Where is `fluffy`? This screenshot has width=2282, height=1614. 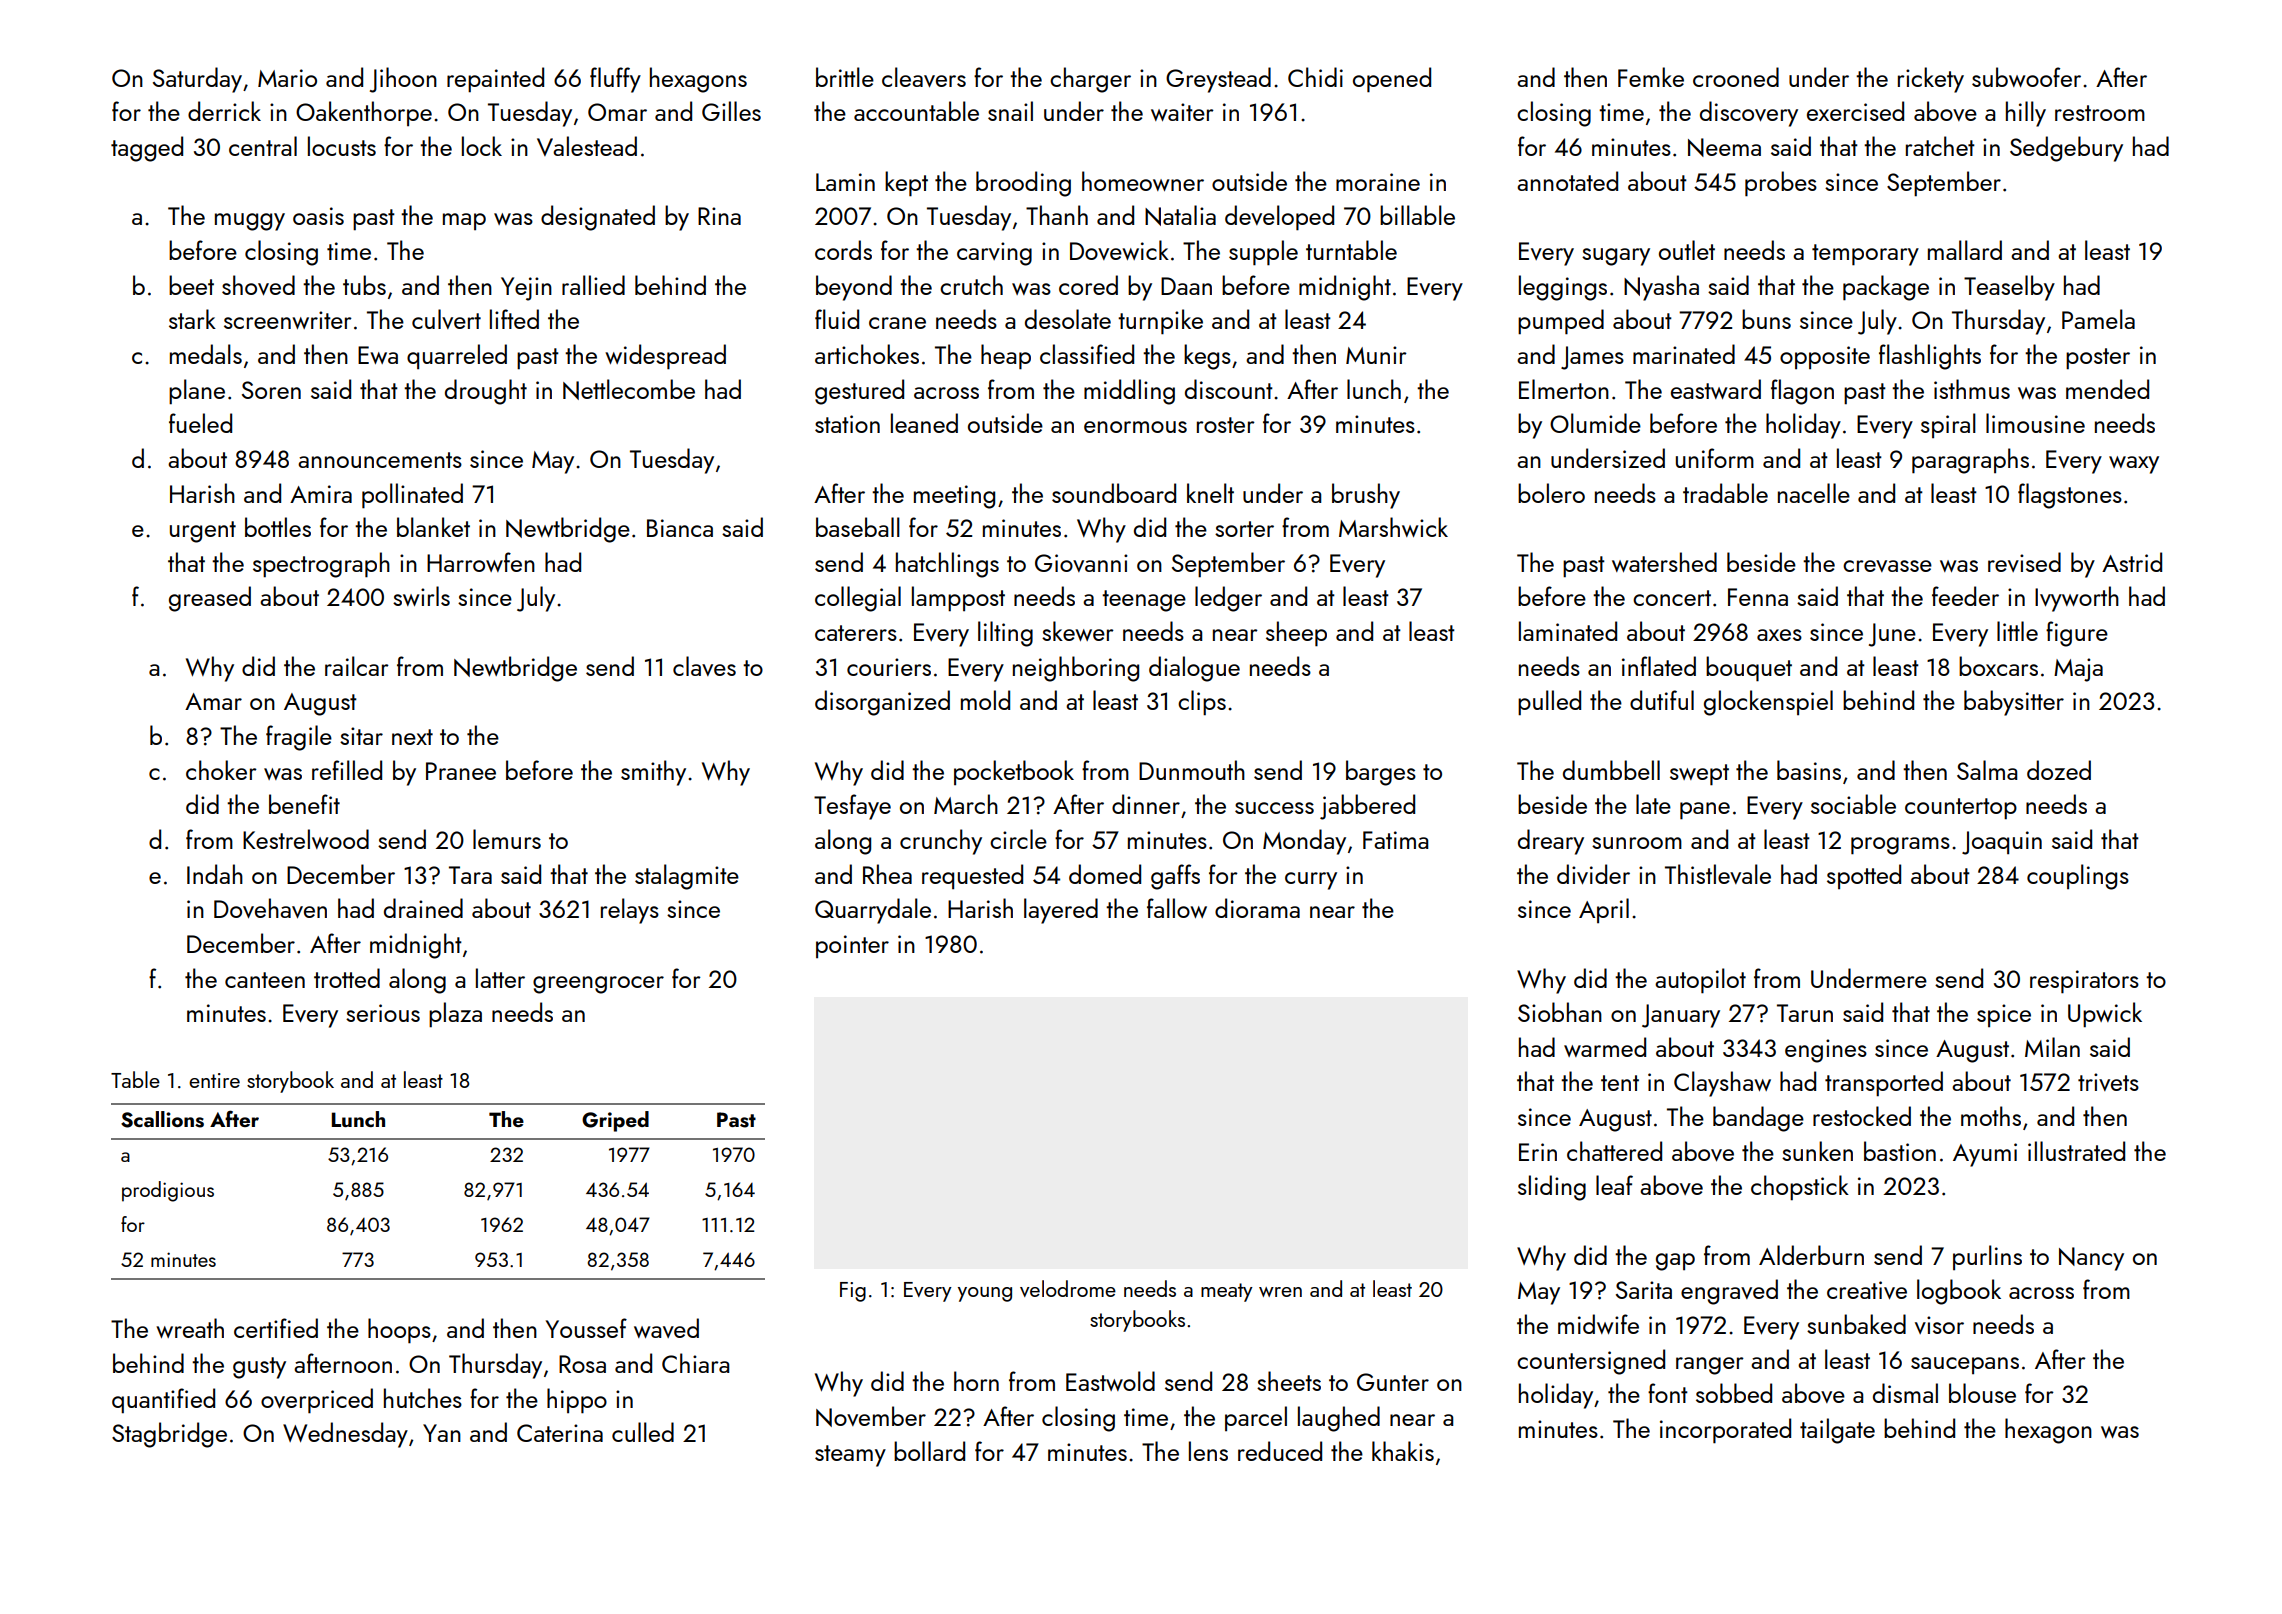
fluffy is located at coordinates (615, 80).
